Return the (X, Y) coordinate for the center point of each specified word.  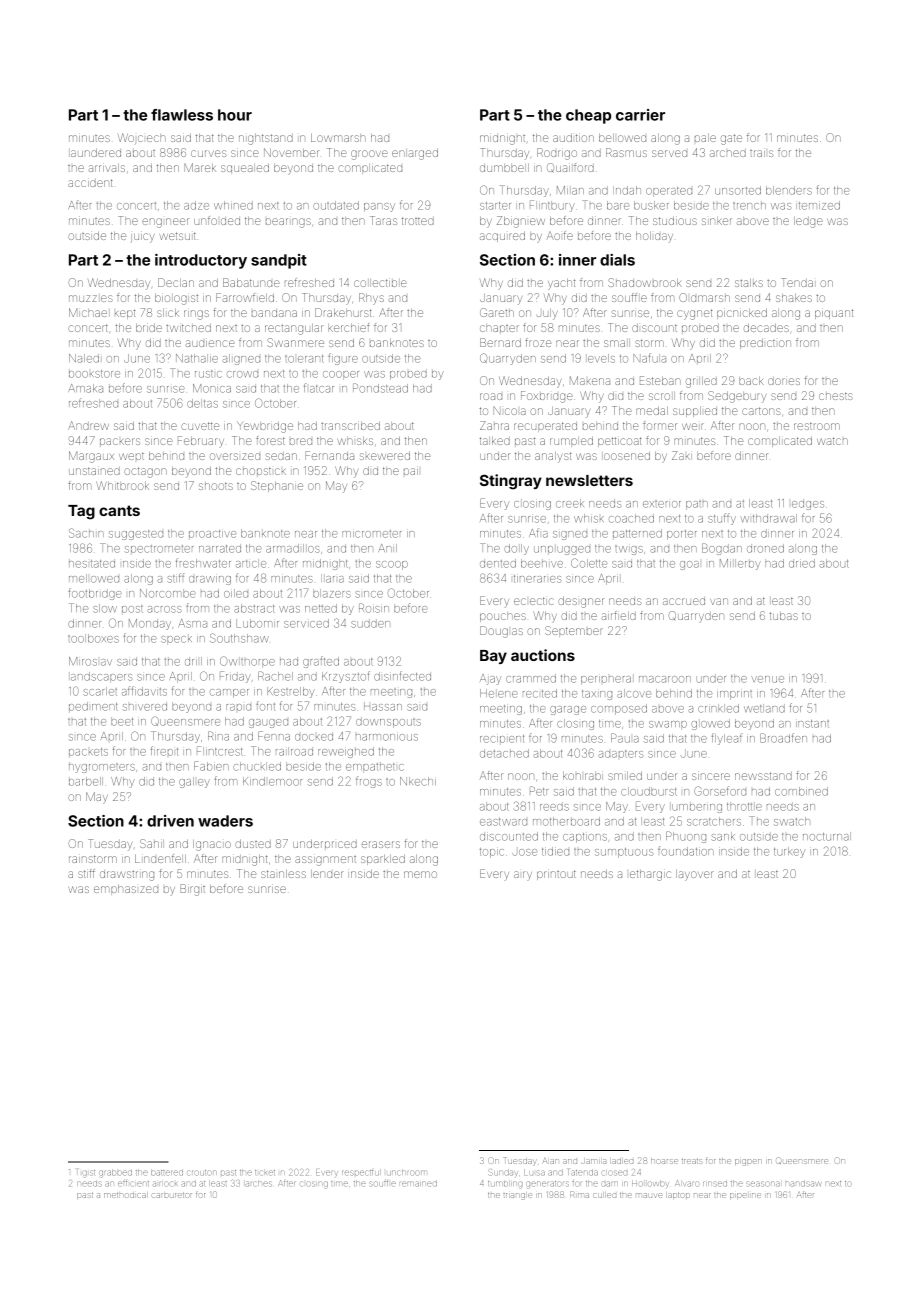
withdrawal (769, 518)
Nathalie (197, 358)
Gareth (497, 312)
